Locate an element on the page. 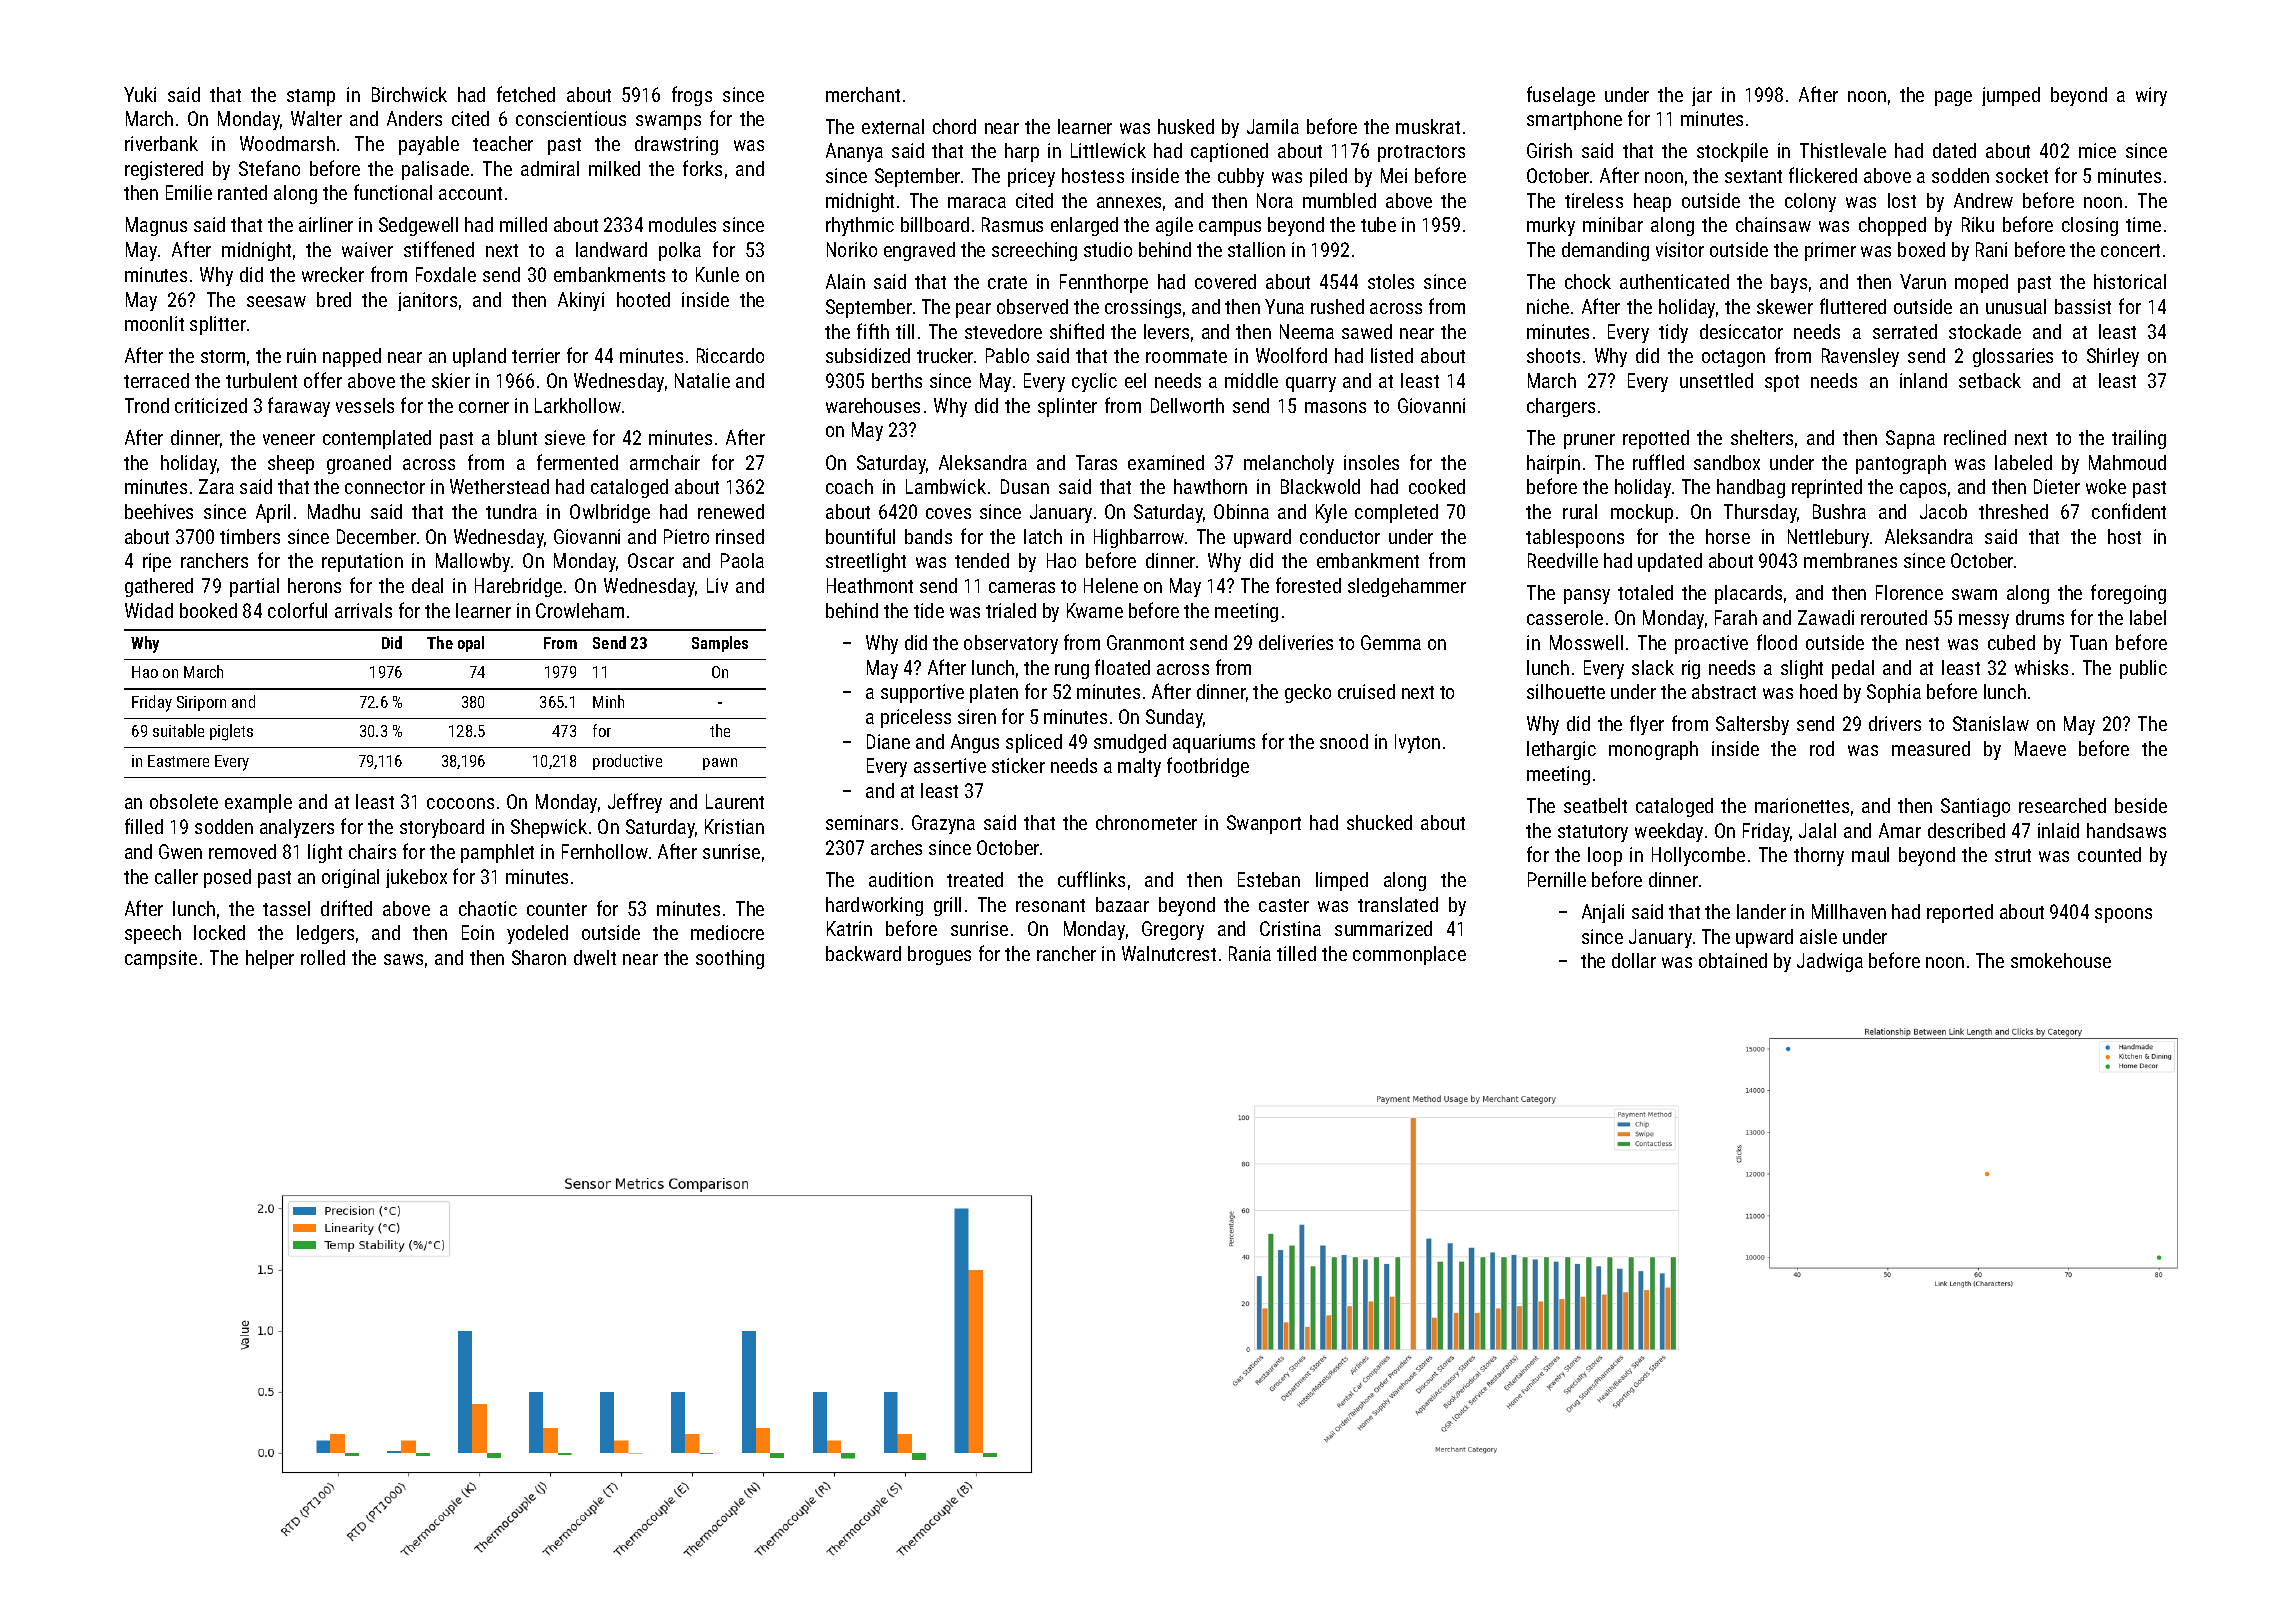  Jamila is located at coordinates (1273, 126).
